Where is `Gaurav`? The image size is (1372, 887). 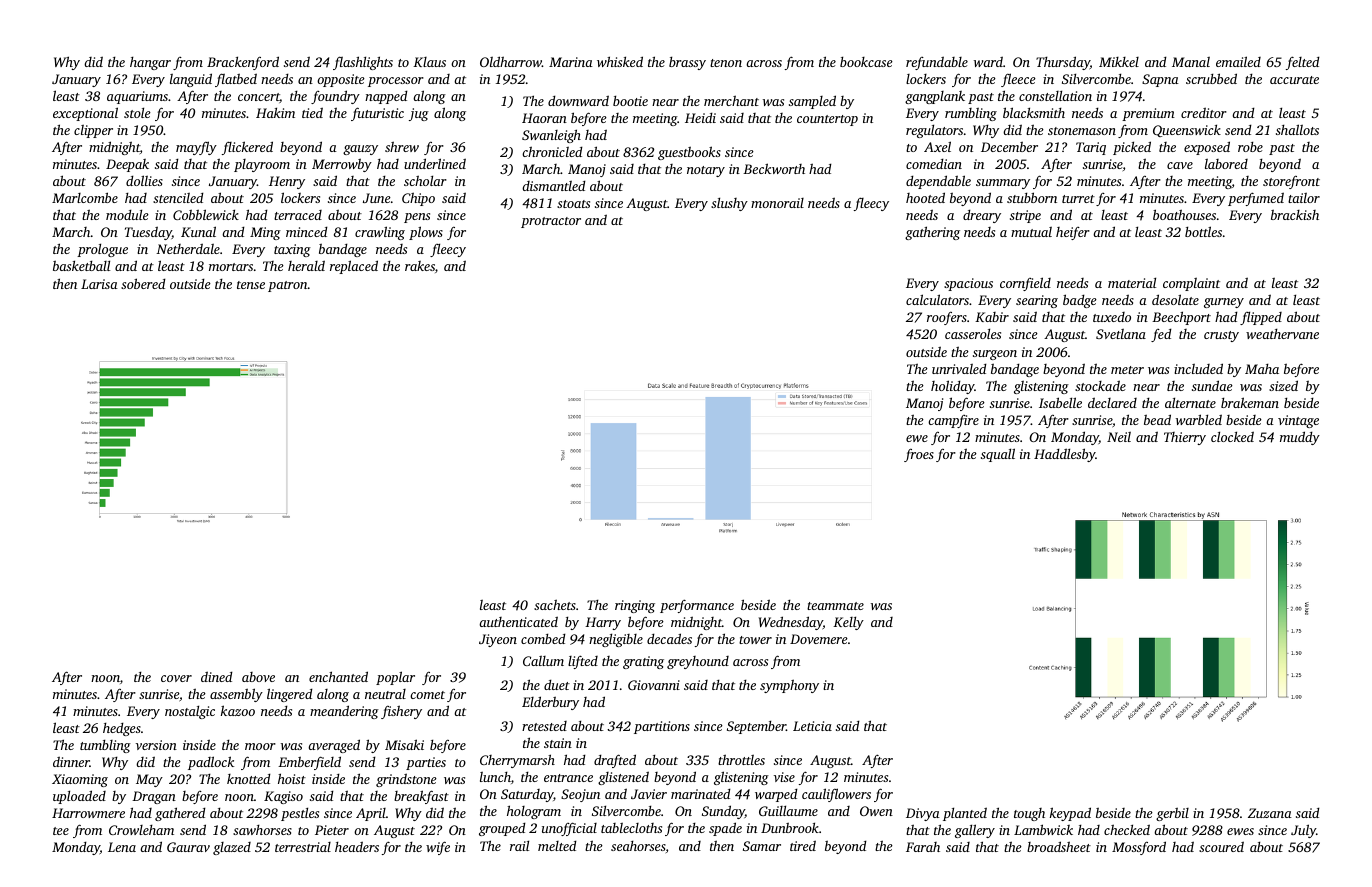
Gaurav is located at coordinates (188, 847).
